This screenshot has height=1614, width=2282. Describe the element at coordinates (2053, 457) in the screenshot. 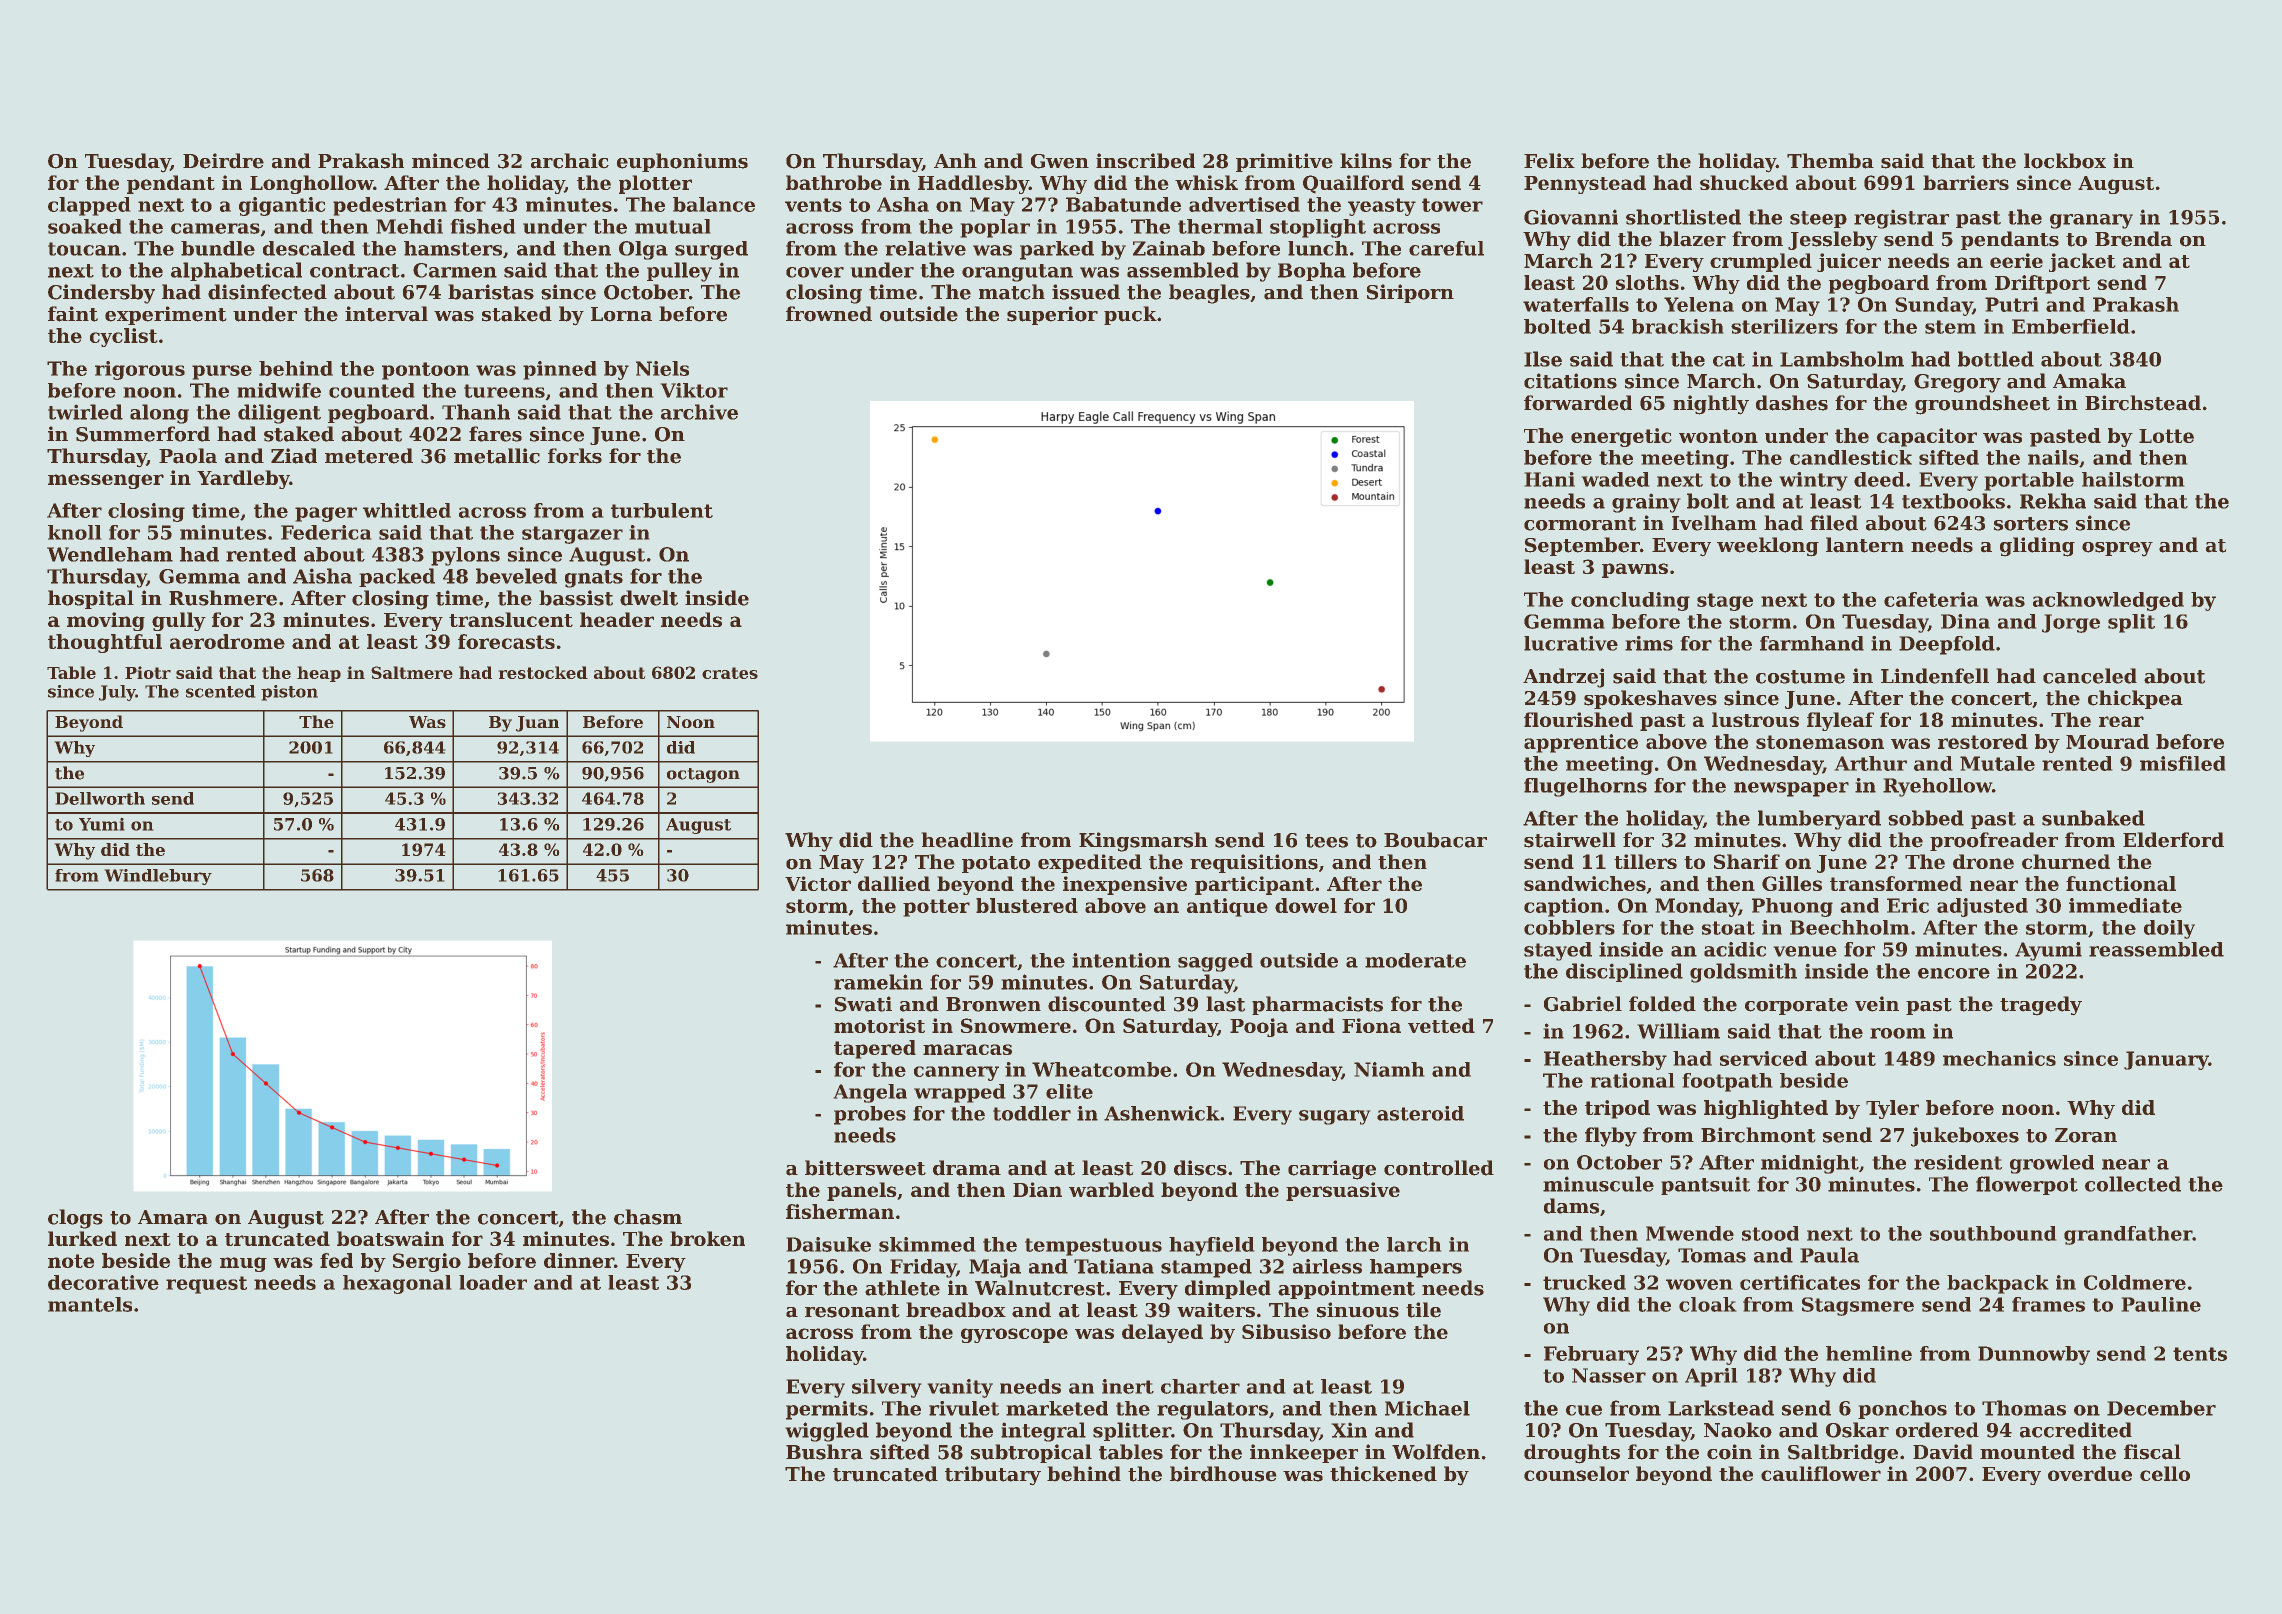

I see `nails` at that location.
